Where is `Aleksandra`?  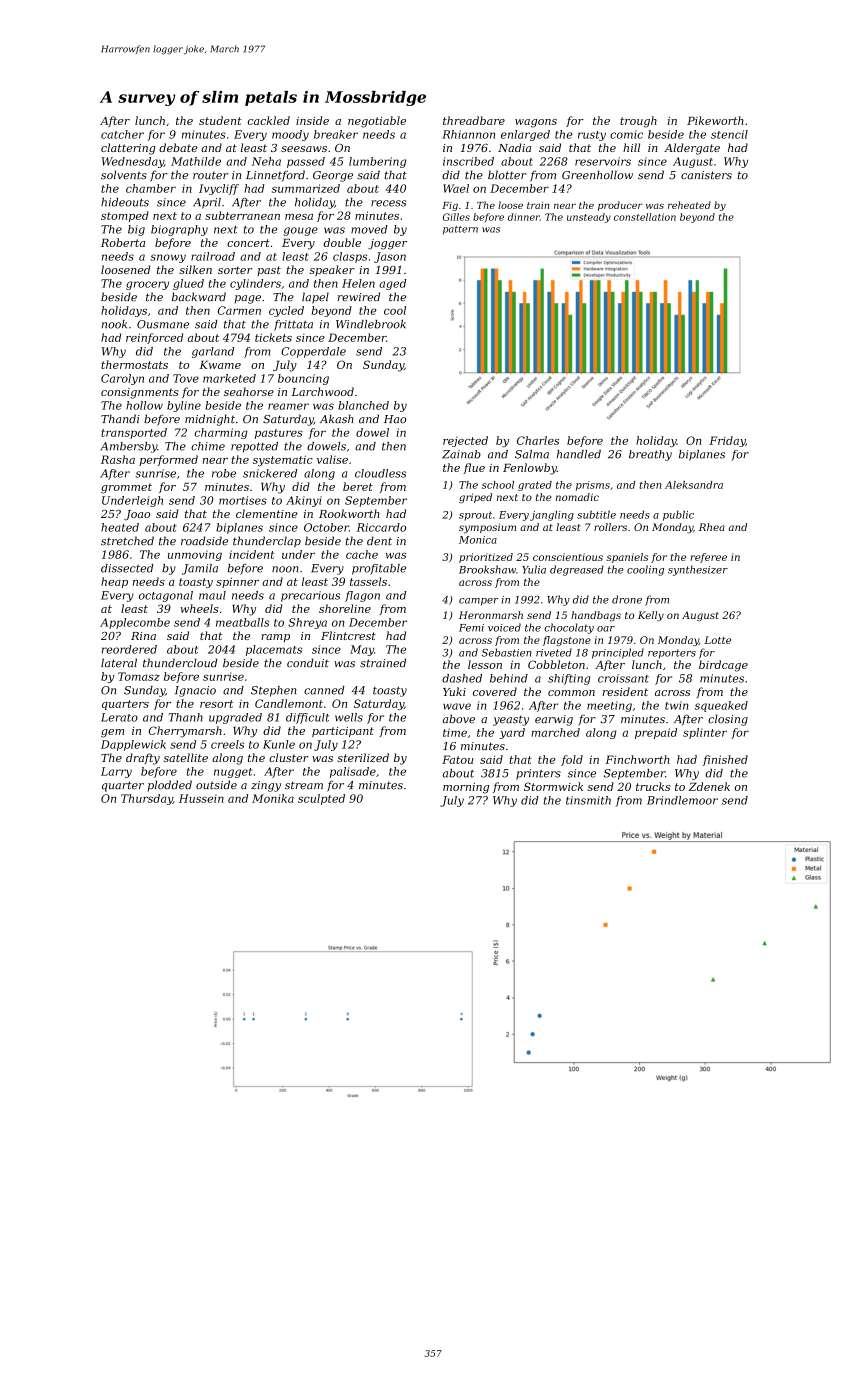
Aleksandra is located at coordinates (694, 485).
